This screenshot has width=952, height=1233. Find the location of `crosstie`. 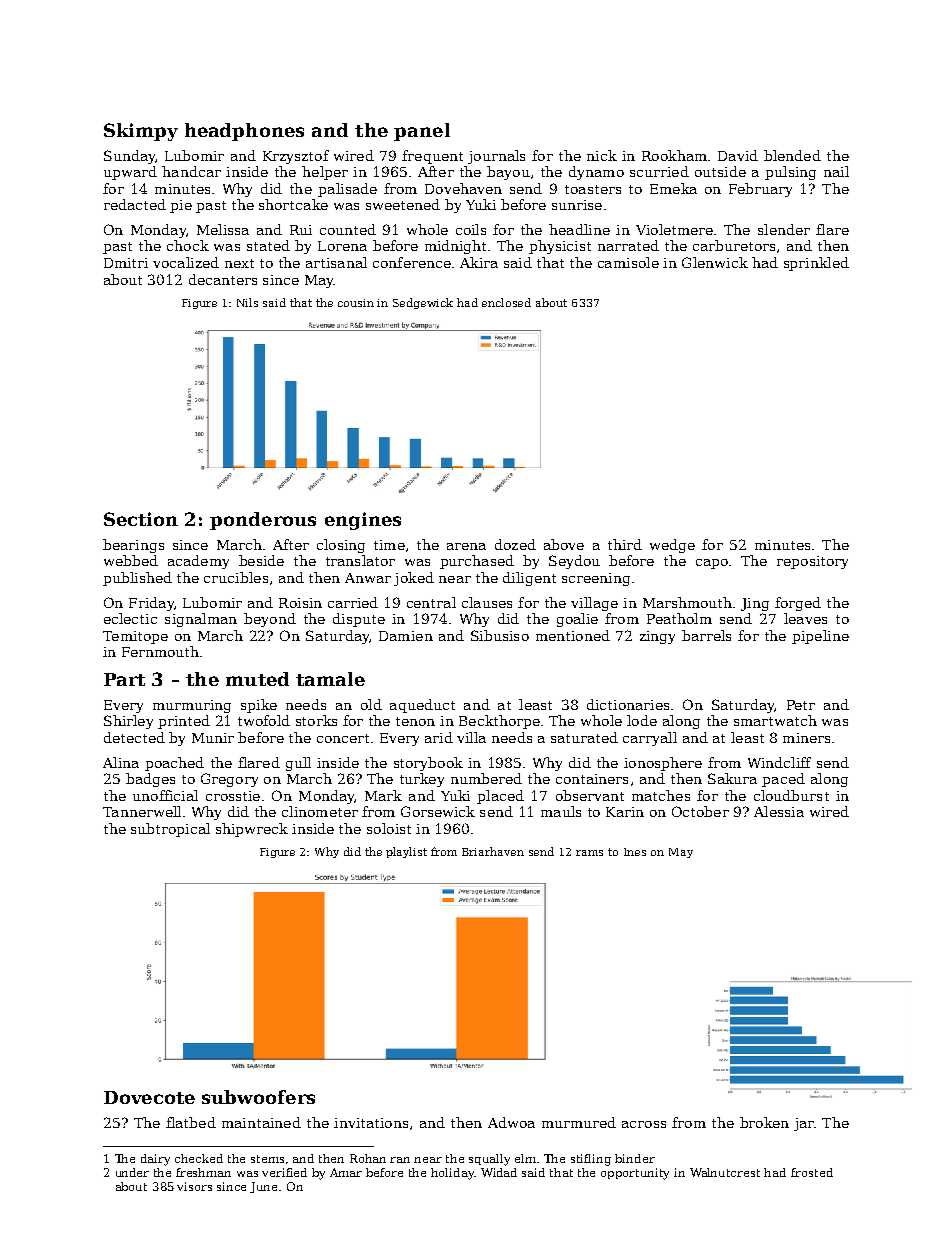

crosstie is located at coordinates (233, 796).
